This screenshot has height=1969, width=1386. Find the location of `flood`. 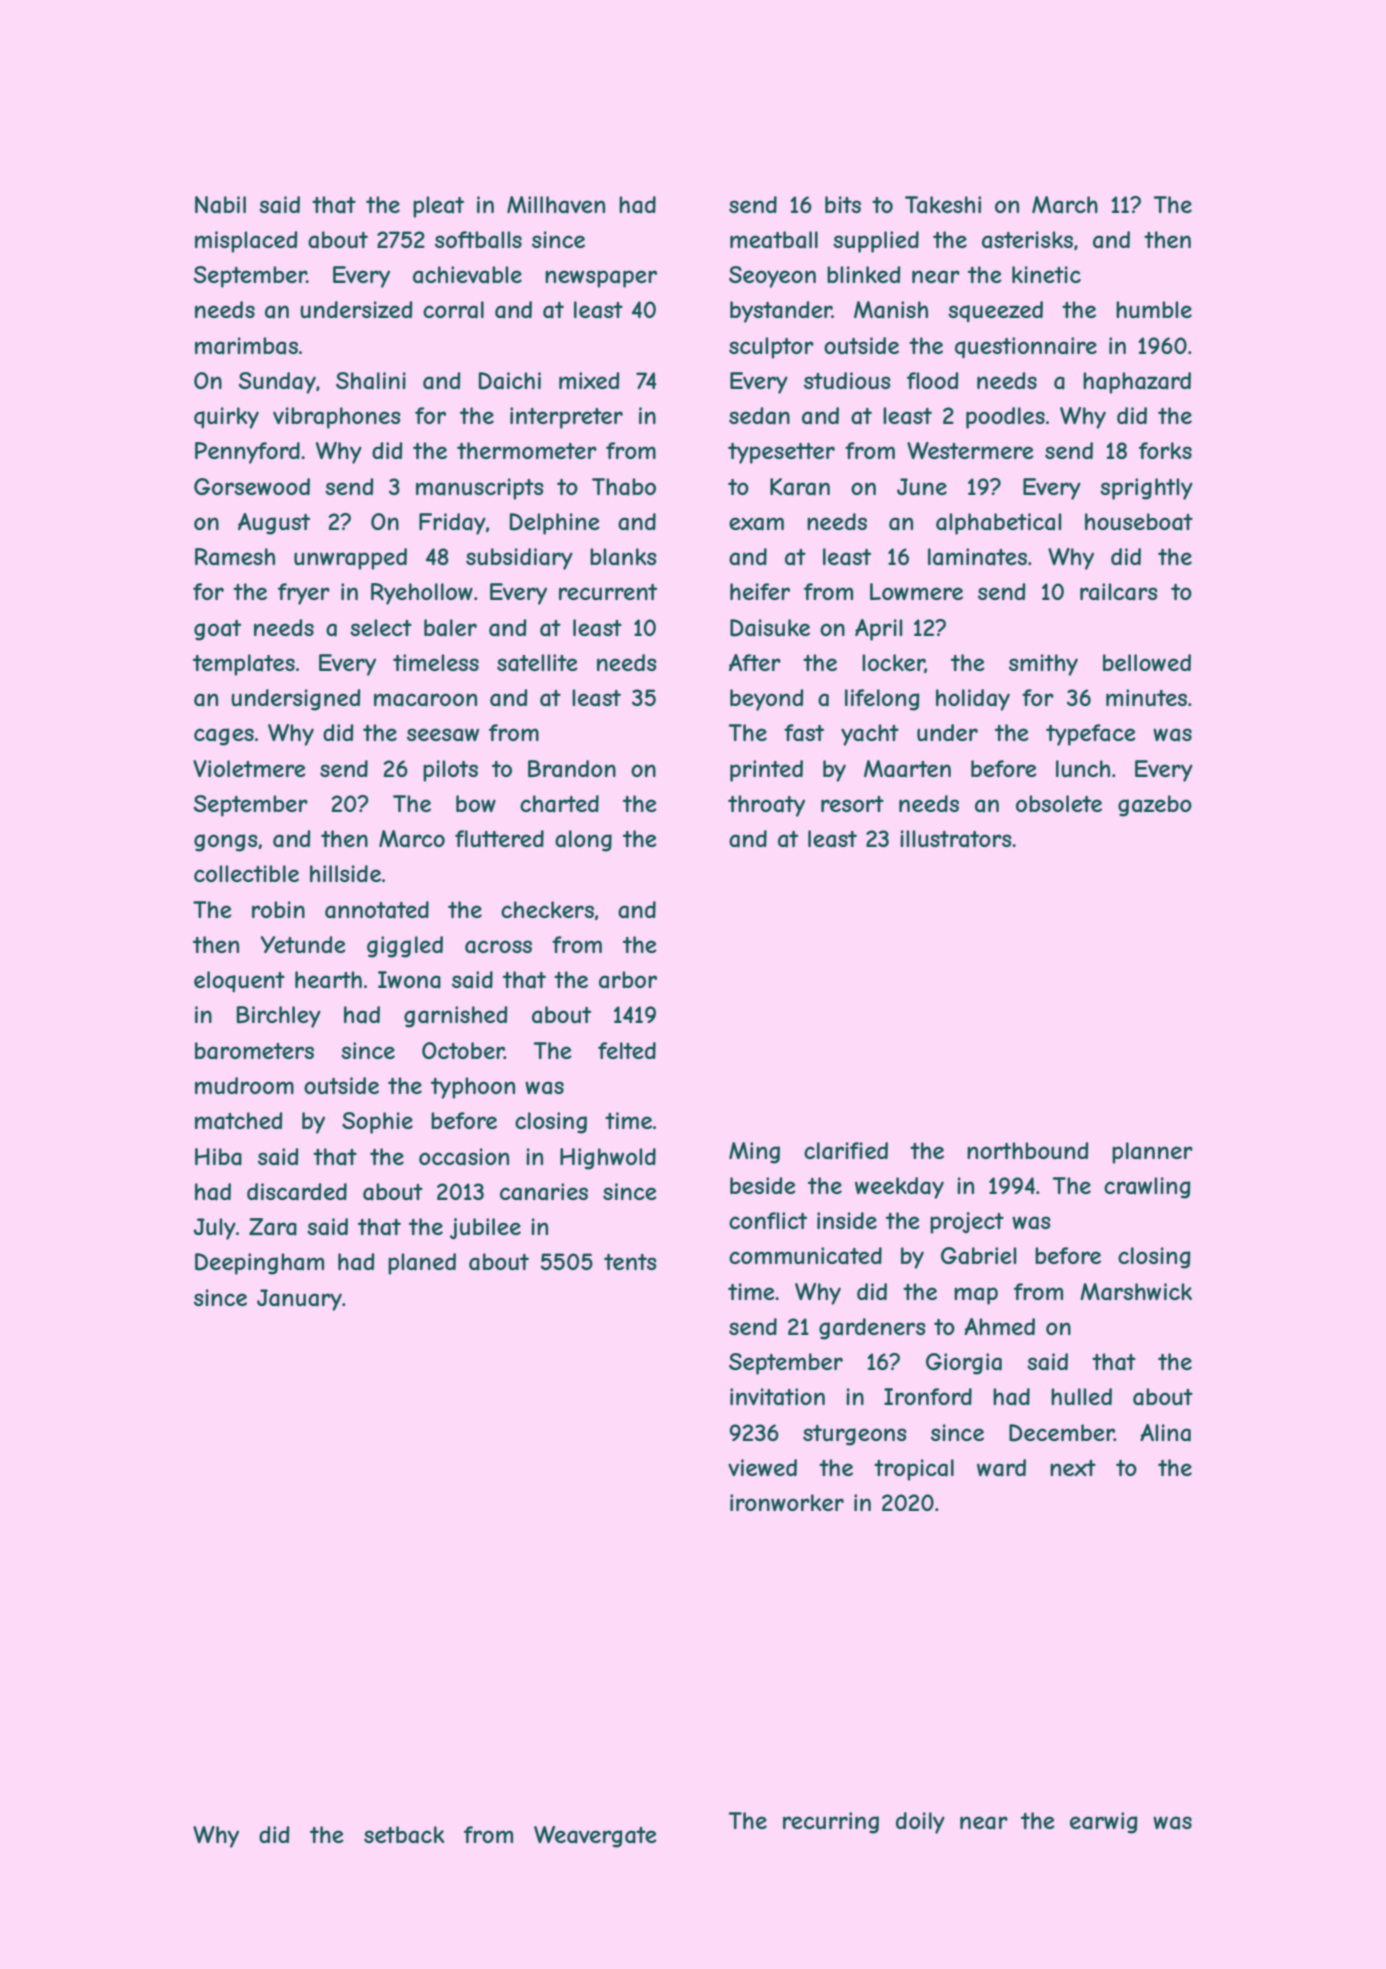

flood is located at coordinates (933, 380).
